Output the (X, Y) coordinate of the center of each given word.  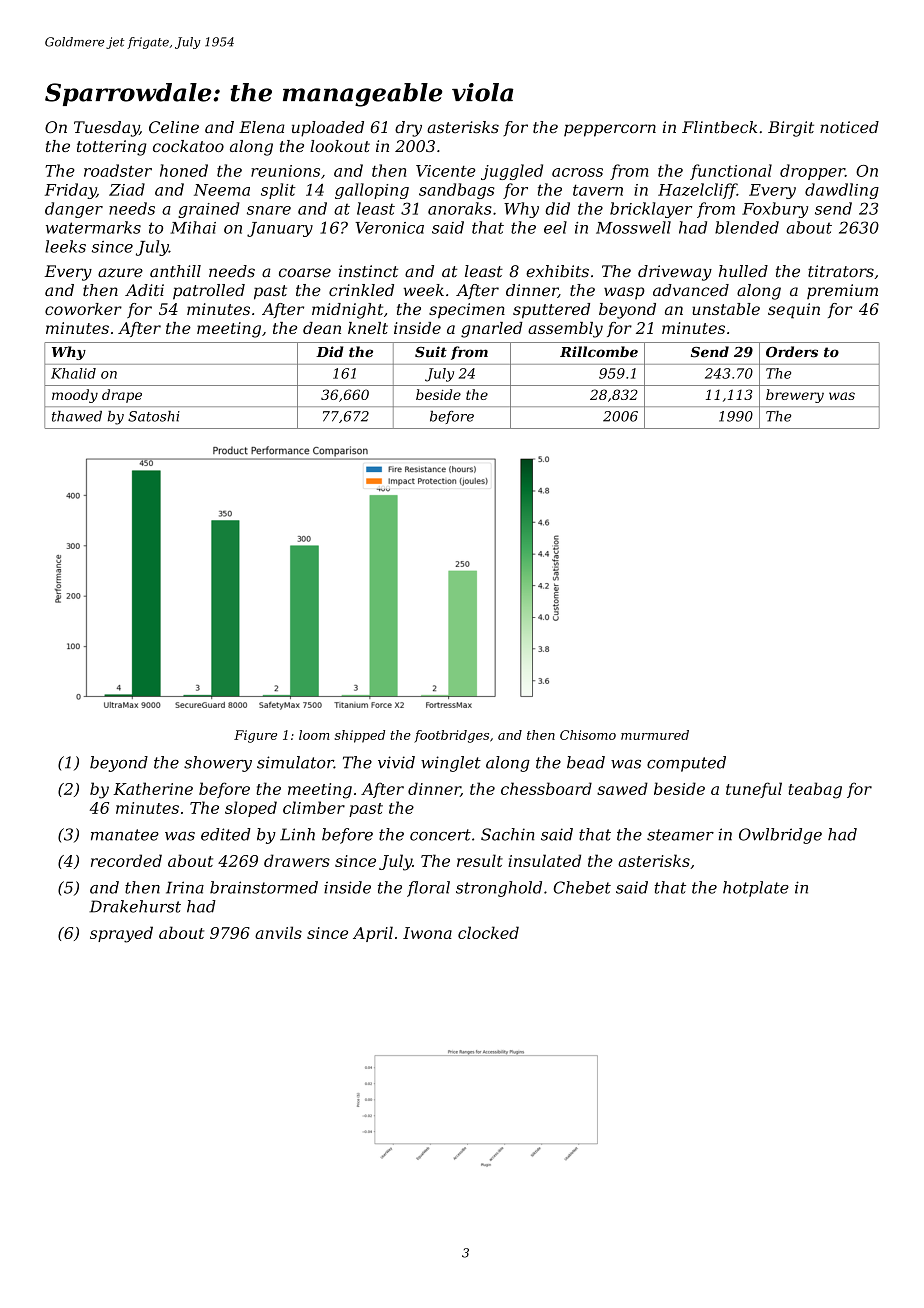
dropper (812, 172)
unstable (726, 309)
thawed (77, 416)
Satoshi (154, 416)
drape (122, 396)
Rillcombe (599, 352)
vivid (396, 762)
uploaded (328, 129)
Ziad (127, 189)
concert (440, 835)
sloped (251, 809)
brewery (795, 396)
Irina (185, 887)
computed (686, 764)
